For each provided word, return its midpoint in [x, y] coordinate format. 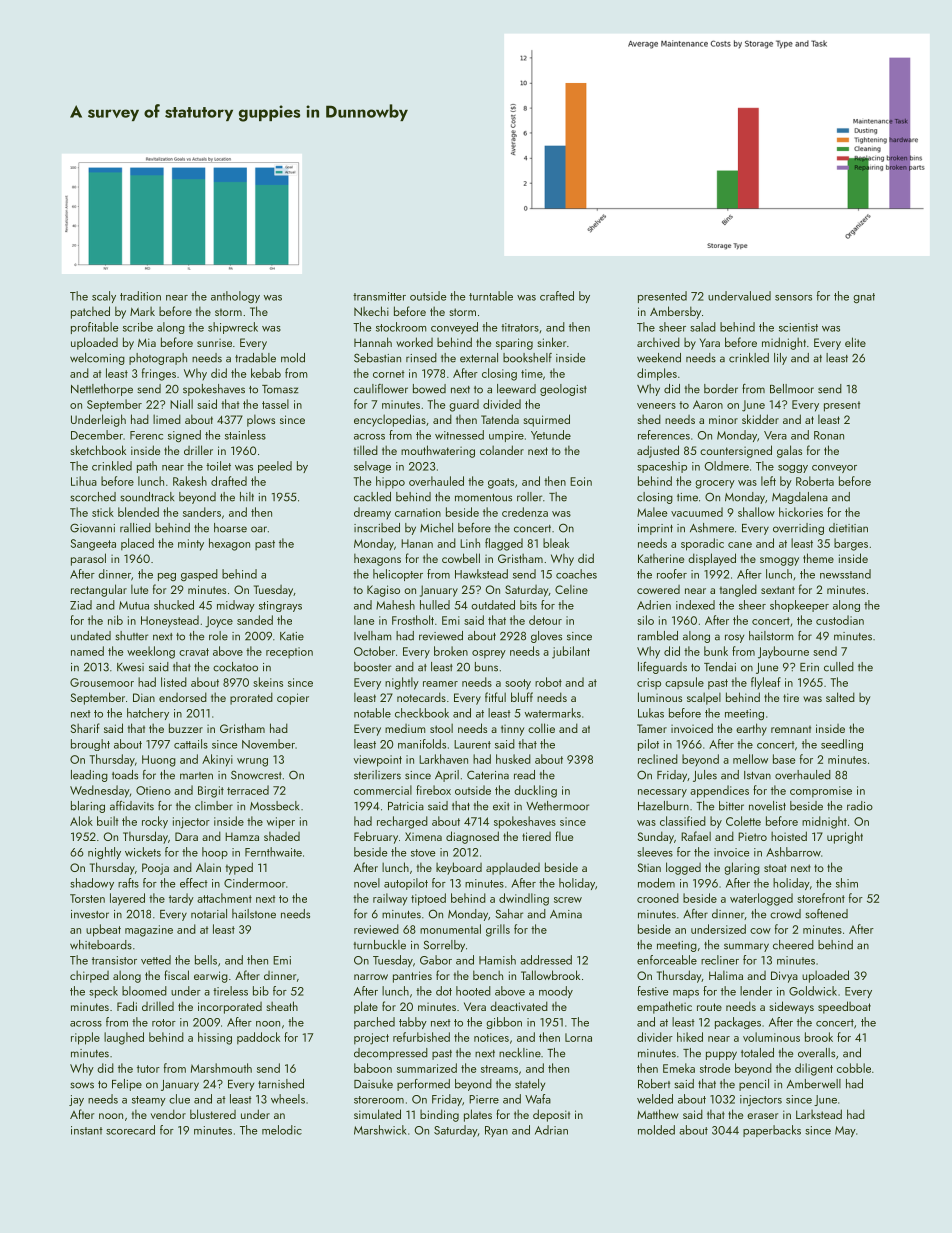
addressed [546, 960]
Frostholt [413, 620]
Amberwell [814, 1084]
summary [746, 947]
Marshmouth [221, 1068]
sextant [778, 590]
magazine [149, 931]
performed [423, 1085]
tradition [140, 296]
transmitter [379, 296]
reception [289, 652]
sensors [793, 298]
